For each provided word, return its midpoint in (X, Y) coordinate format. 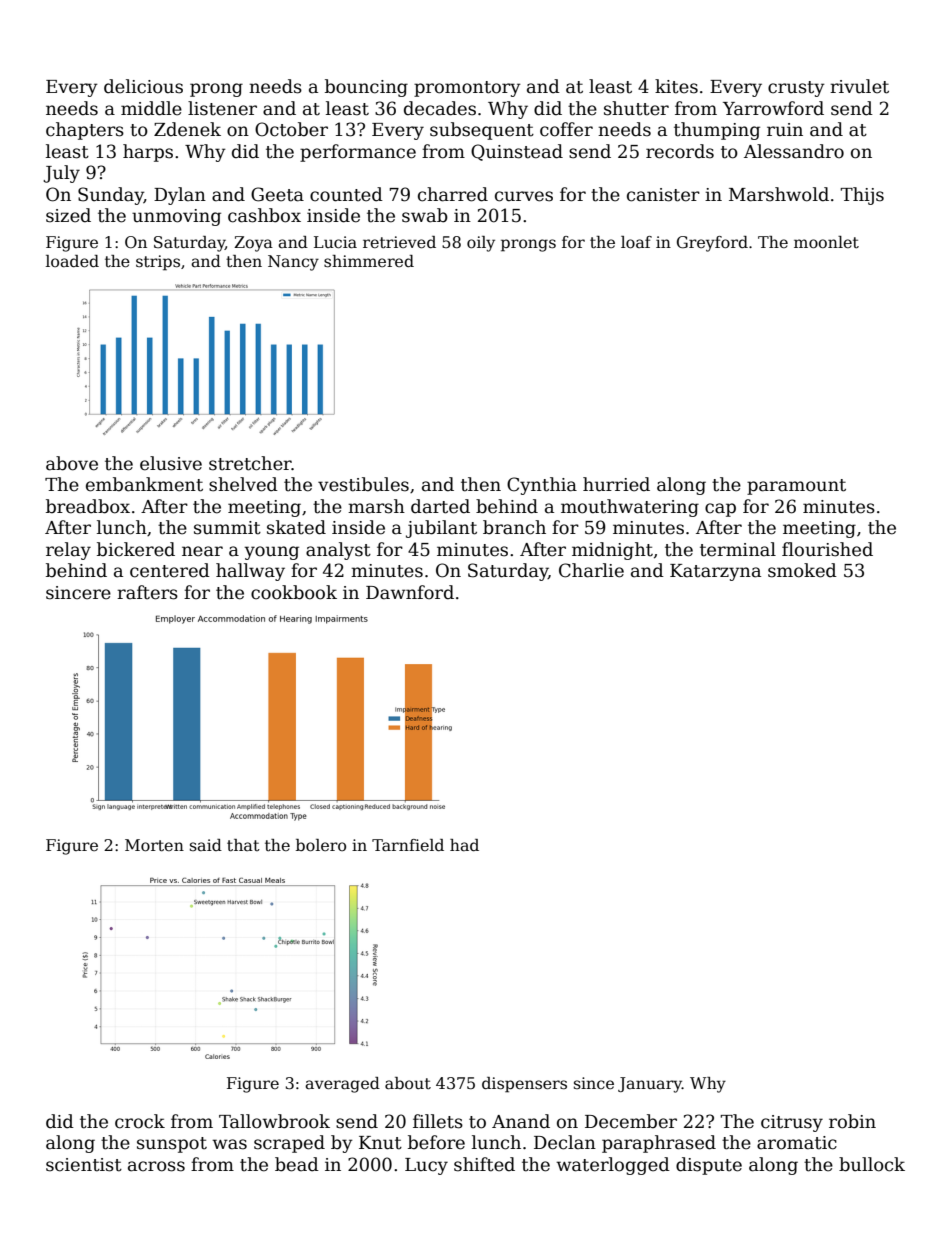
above (72, 463)
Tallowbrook (274, 1121)
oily (481, 244)
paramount (796, 487)
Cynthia (542, 486)
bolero (321, 845)
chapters (85, 131)
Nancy (293, 263)
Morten (154, 845)
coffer (566, 129)
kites (676, 86)
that (243, 845)
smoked (802, 570)
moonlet (826, 242)
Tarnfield (408, 845)
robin (852, 1121)
